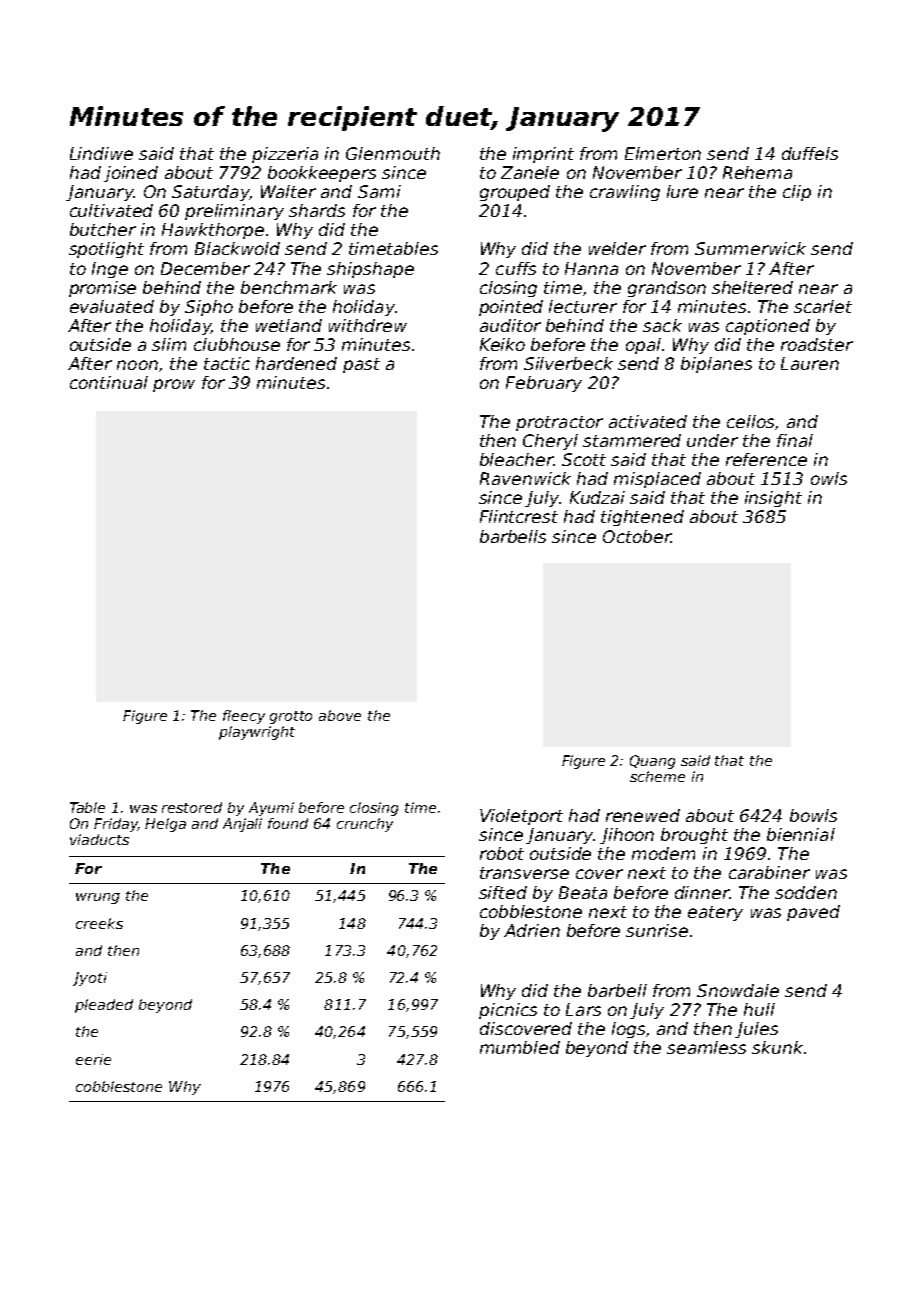 The height and width of the document is (1308, 924). I want to click on Flintcrest, so click(519, 516).
